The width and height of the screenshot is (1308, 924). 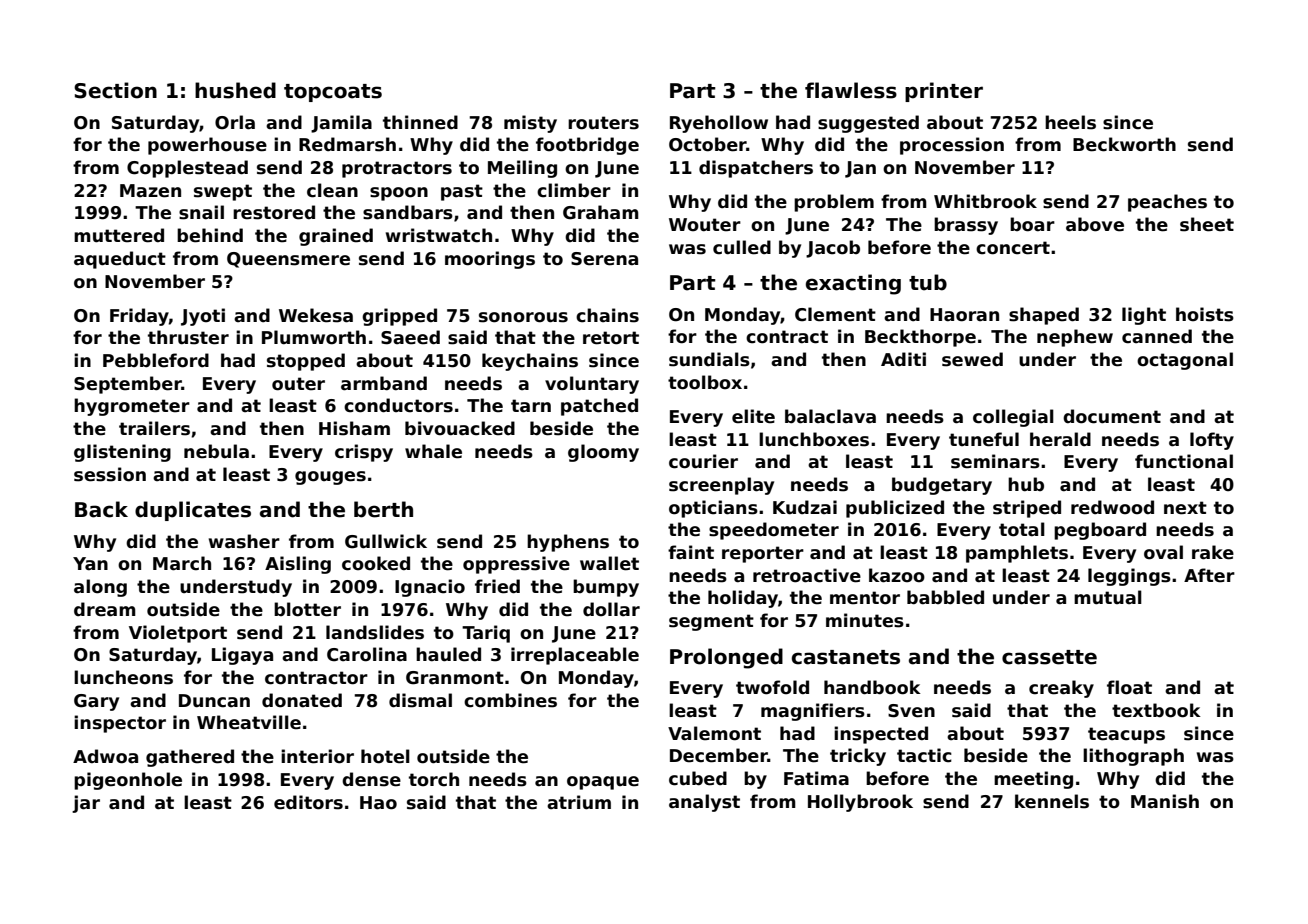 What do you see at coordinates (846, 657) in the screenshot?
I see `castanets` at bounding box center [846, 657].
